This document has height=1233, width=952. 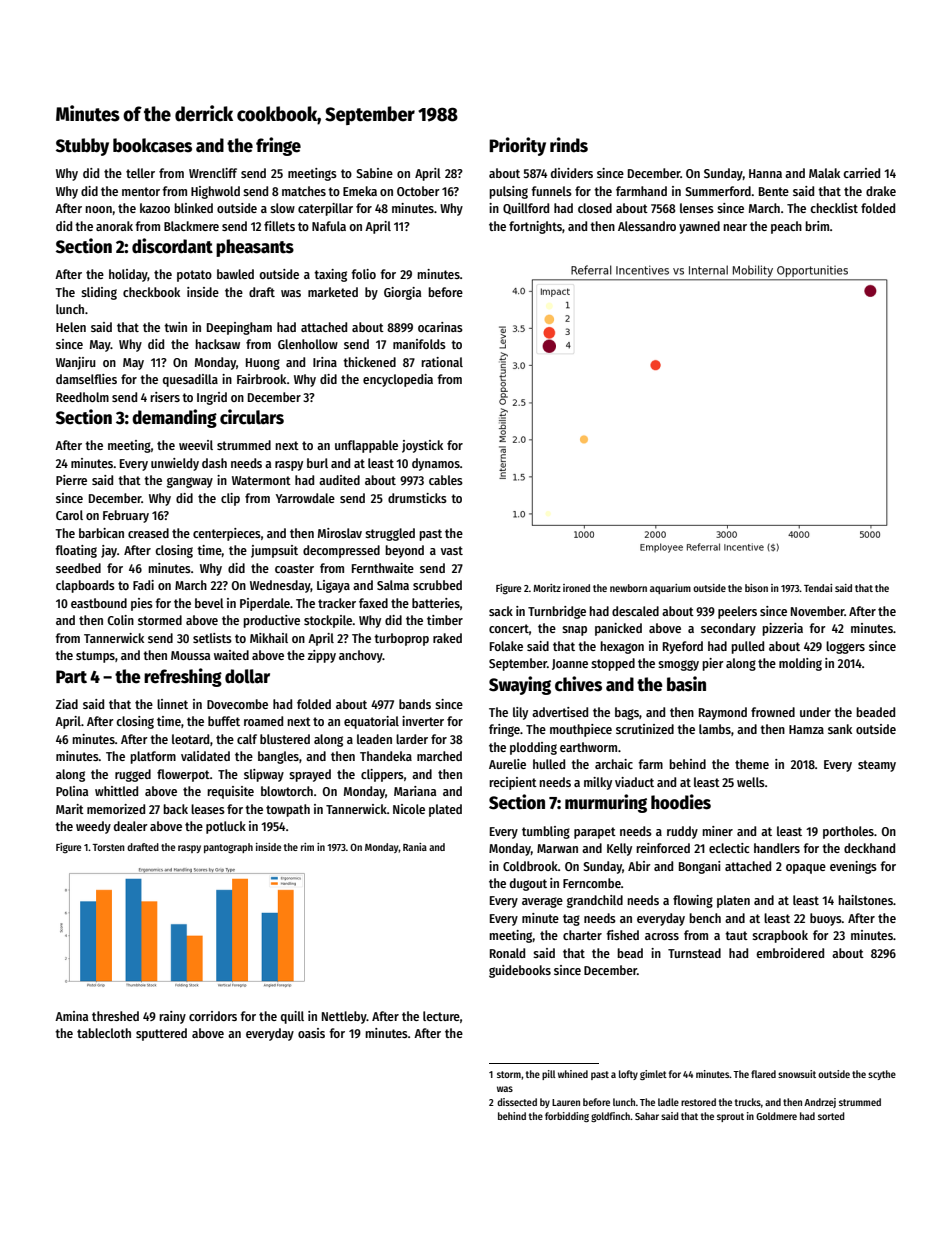 I want to click on tablecloth, so click(x=104, y=1033).
